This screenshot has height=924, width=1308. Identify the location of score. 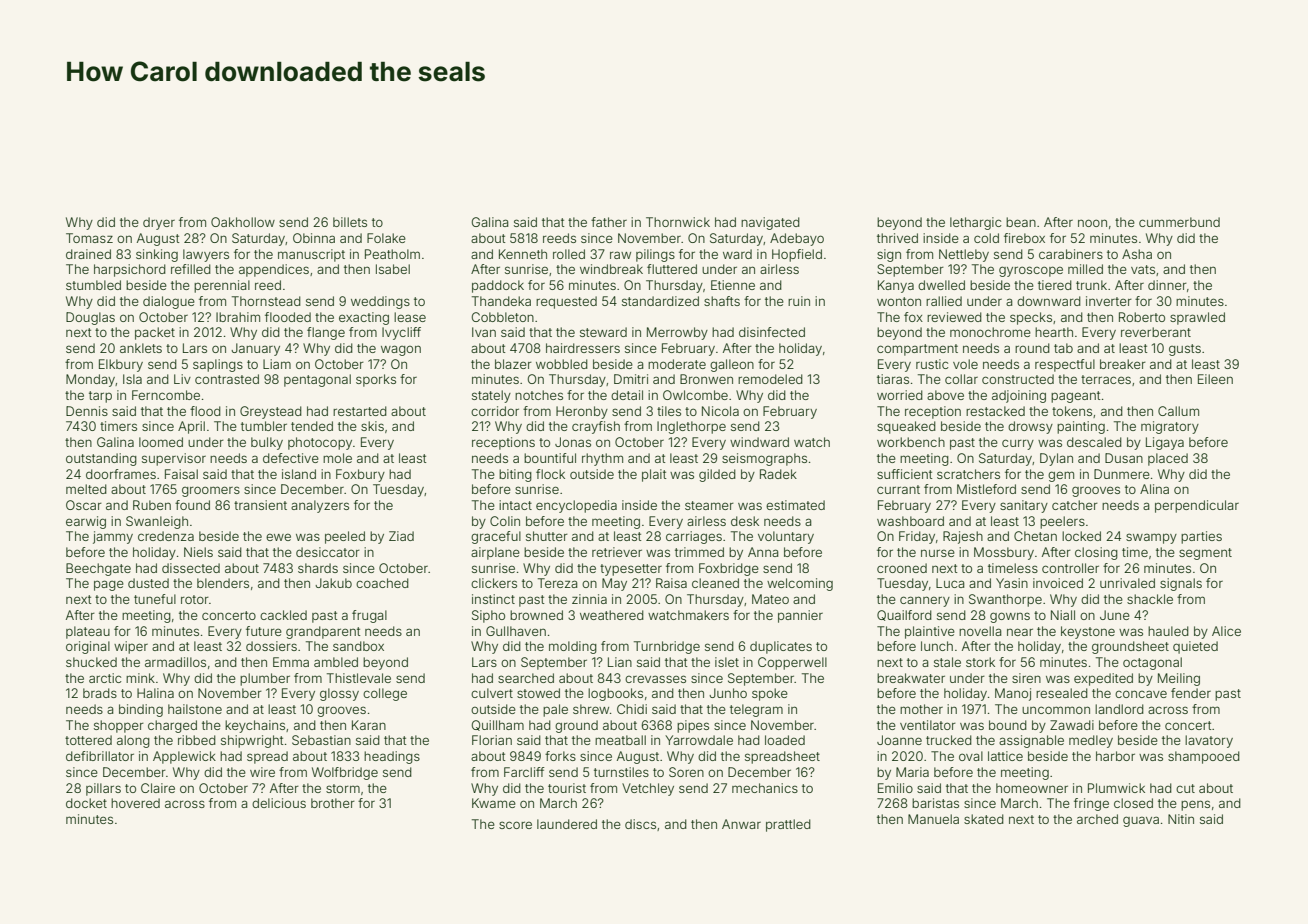
(515, 825).
